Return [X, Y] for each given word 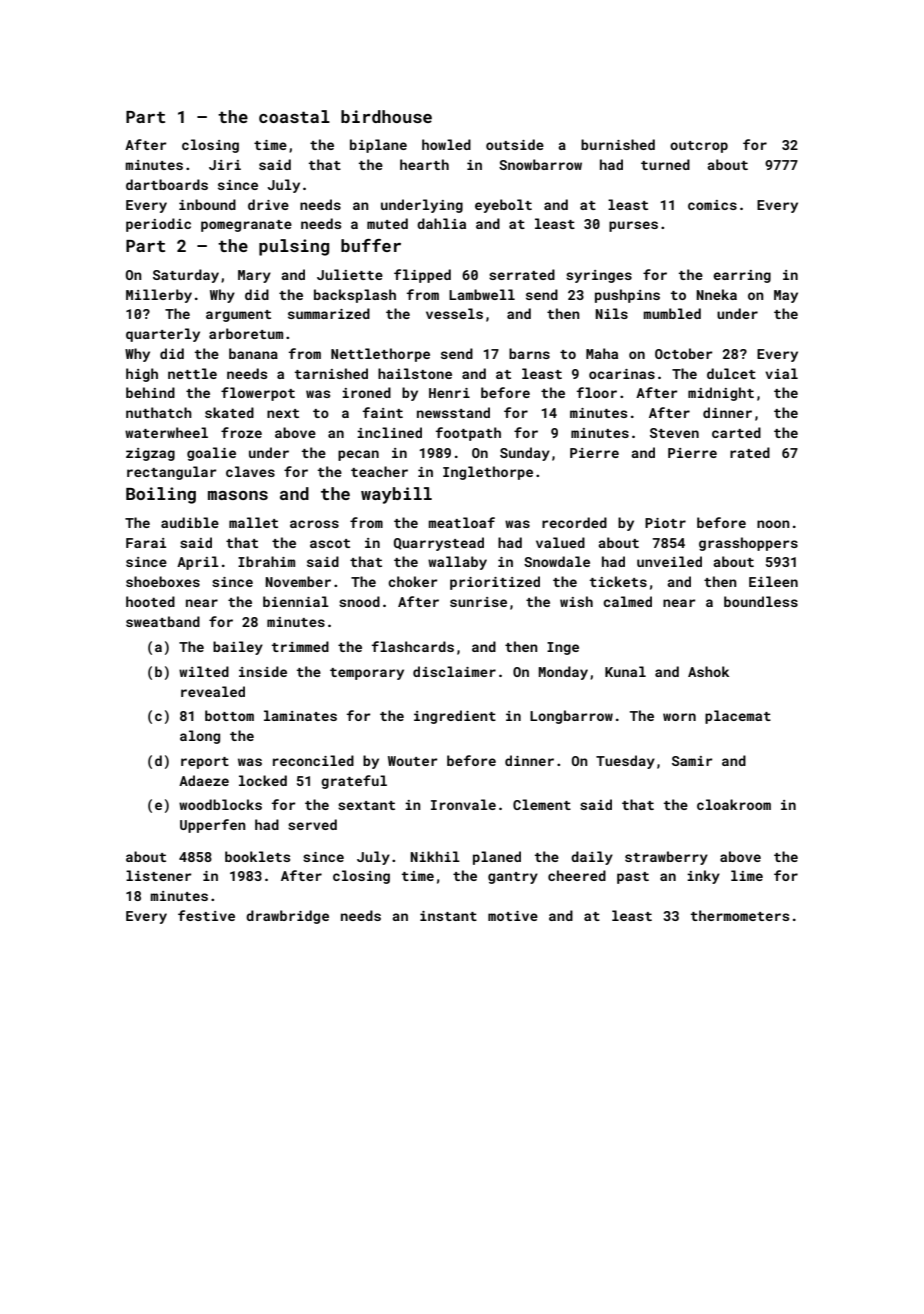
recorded [574, 522]
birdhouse [386, 116]
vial [781, 373]
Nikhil [435, 856]
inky [703, 877]
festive [206, 915]
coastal [294, 116]
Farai [146, 543]
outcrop [699, 147]
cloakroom [734, 804]
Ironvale [463, 804]
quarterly [163, 335]
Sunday [525, 454]
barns [529, 353]
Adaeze [204, 780]
